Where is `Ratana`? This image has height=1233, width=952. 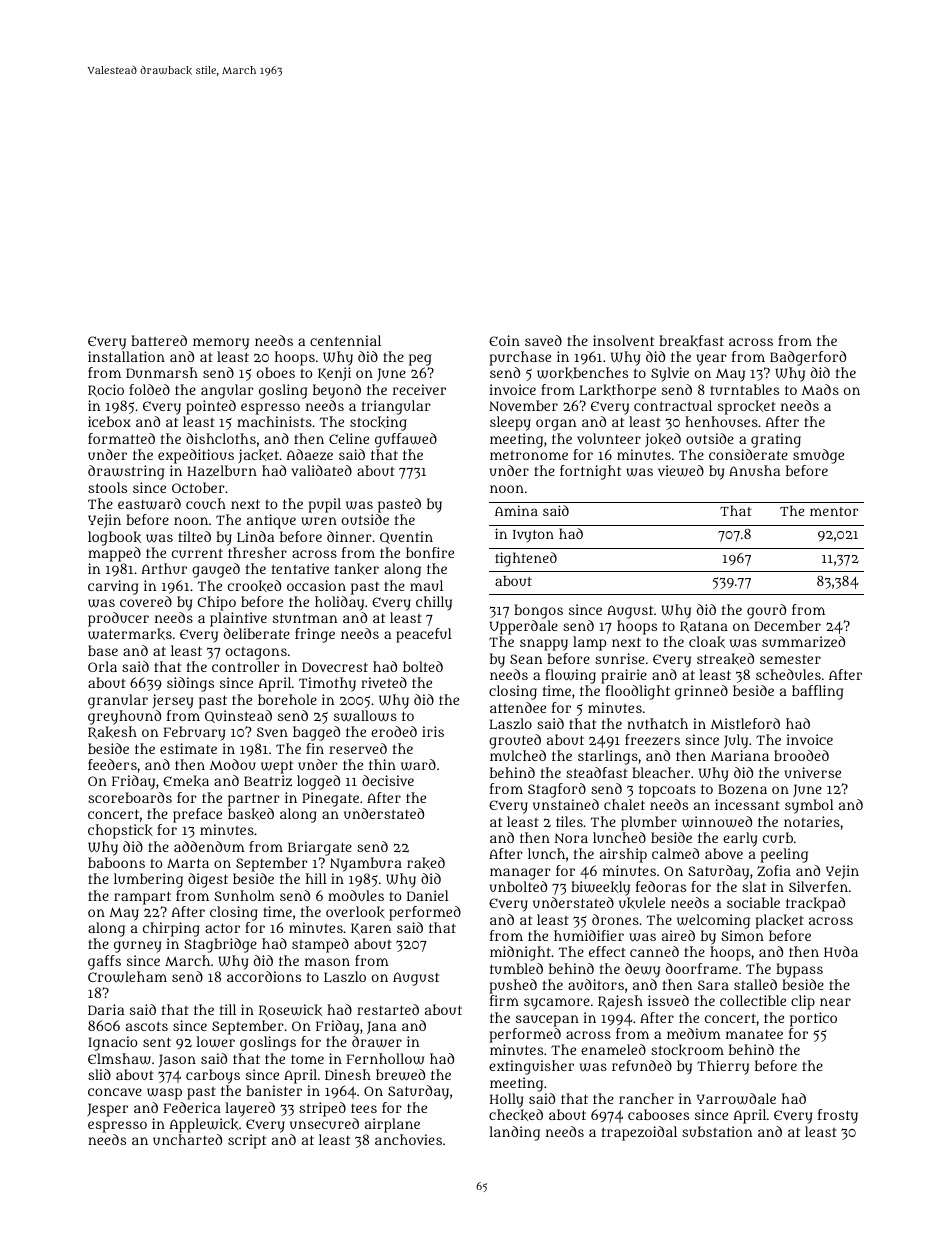 Ratana is located at coordinates (704, 627).
